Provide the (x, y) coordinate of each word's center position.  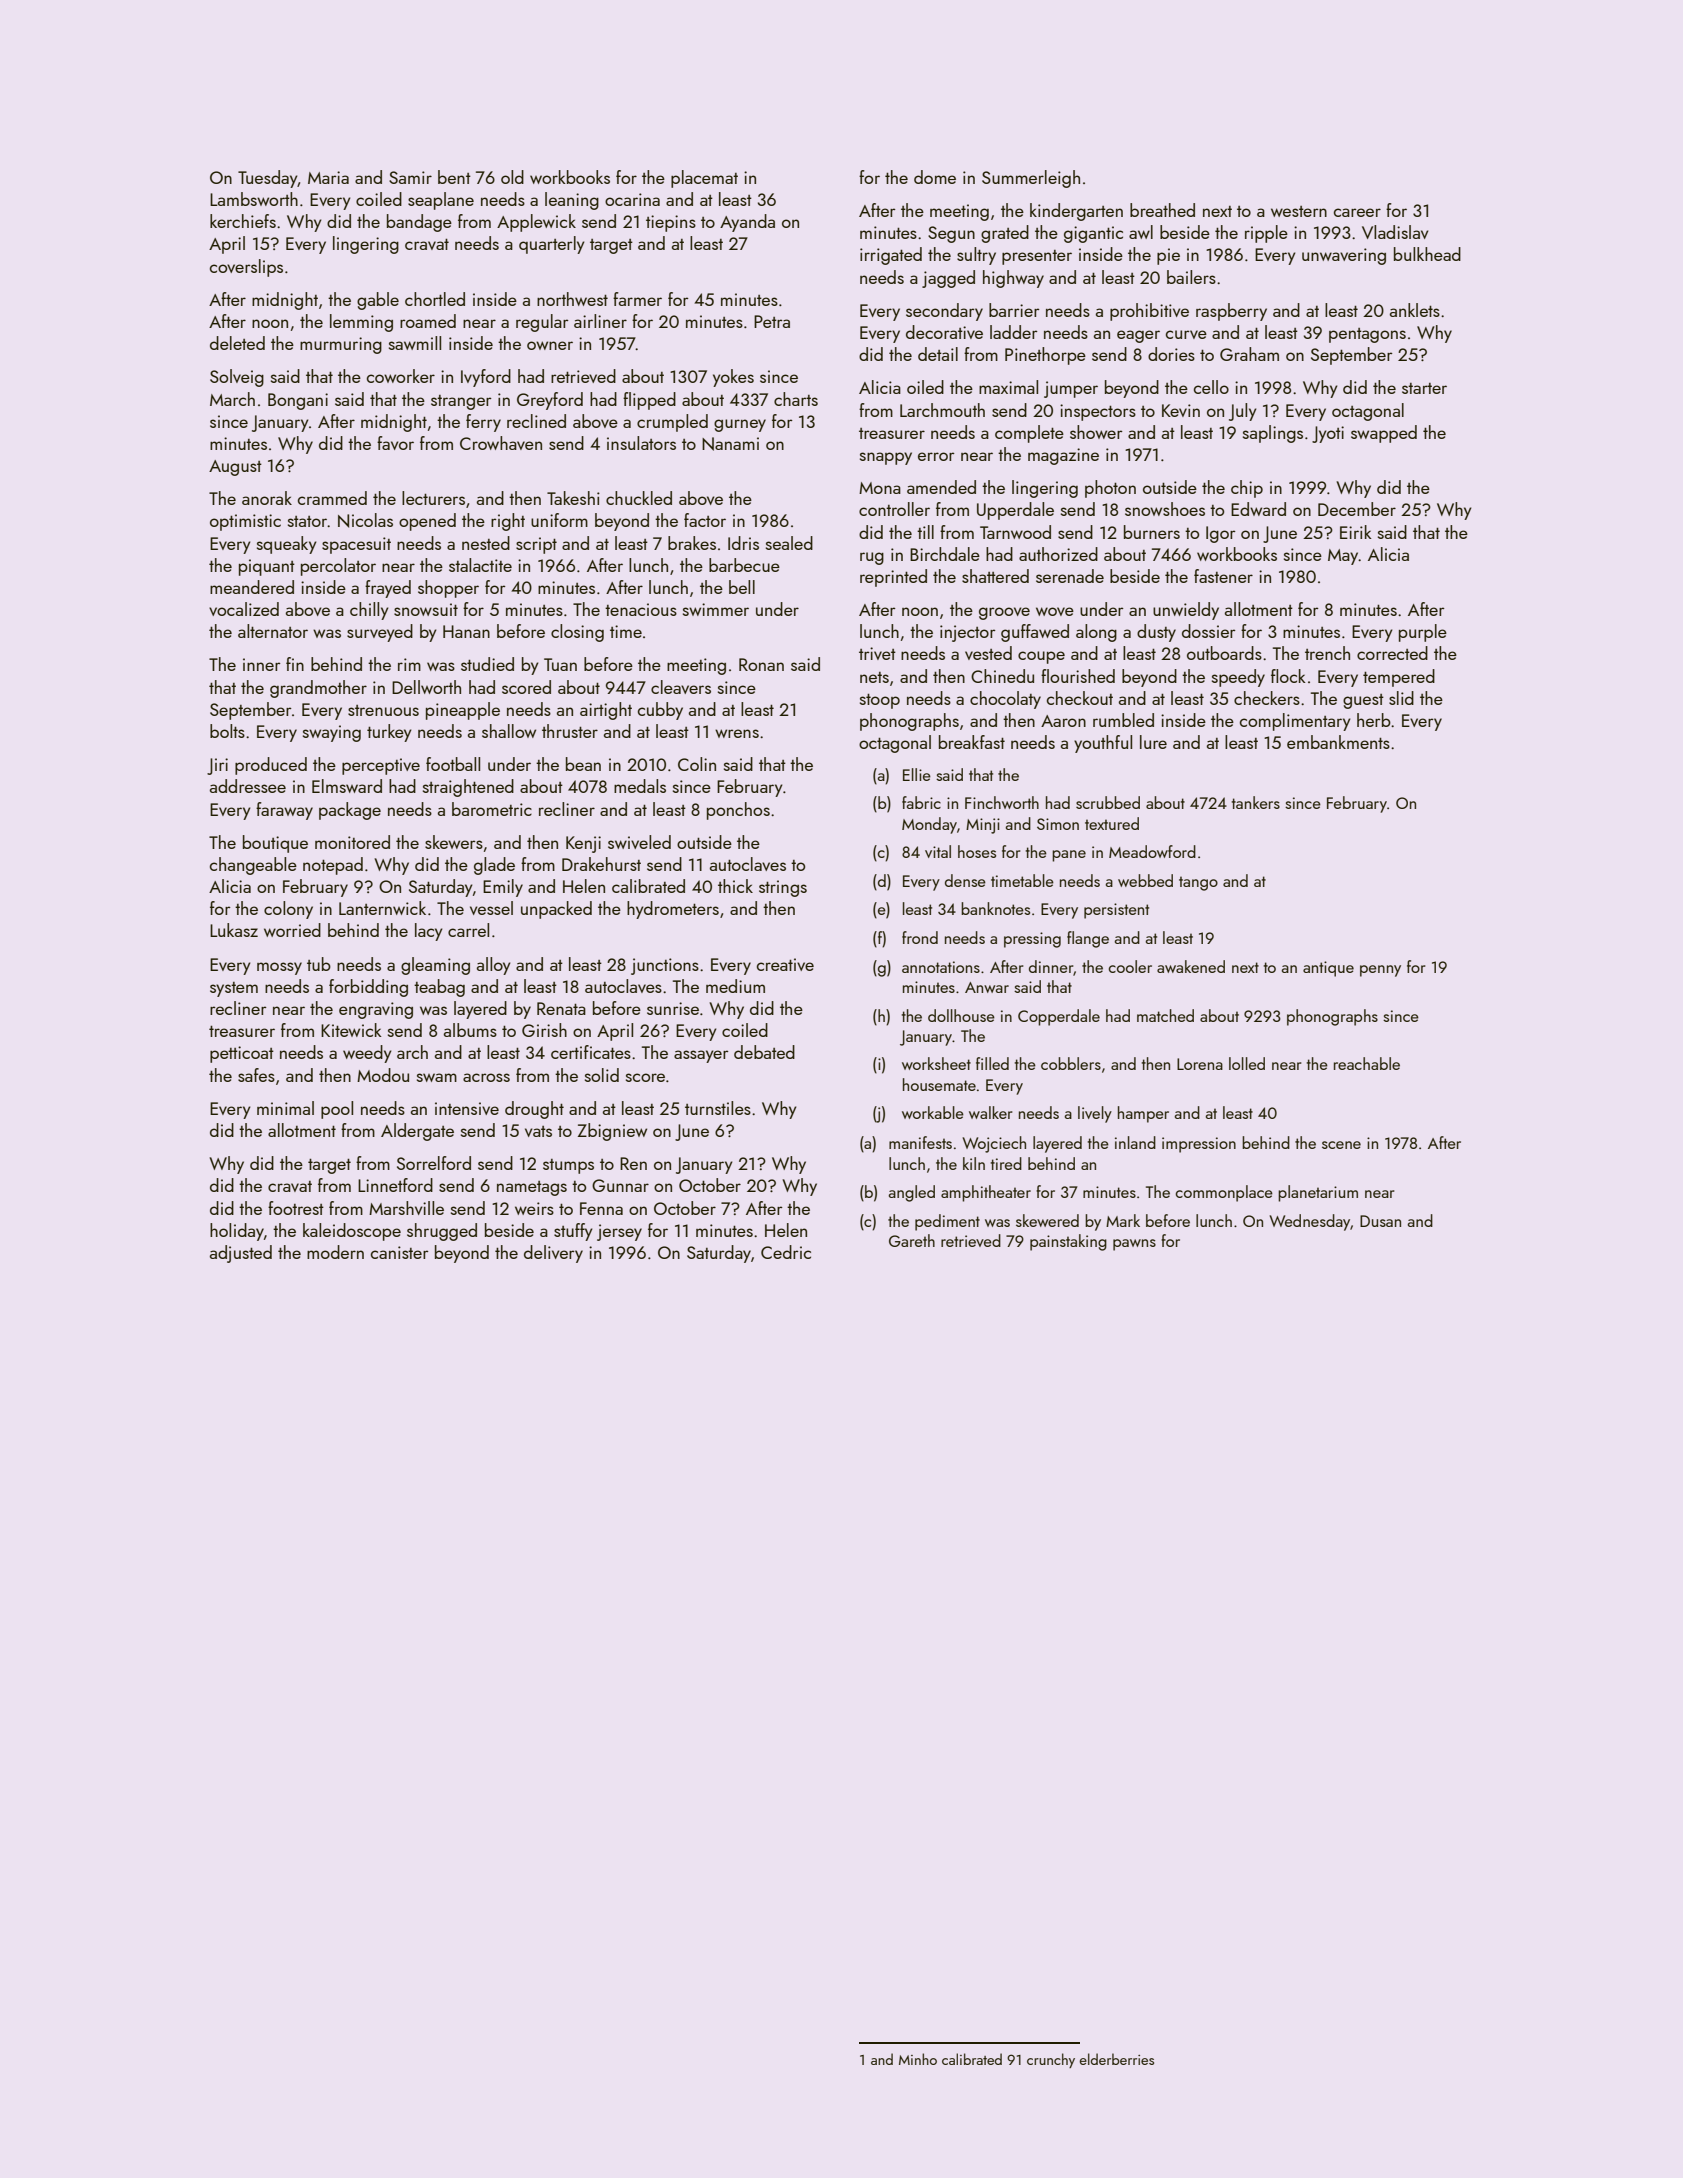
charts (796, 399)
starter (1424, 388)
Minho (918, 2059)
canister (400, 1252)
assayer (701, 1056)
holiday (237, 1232)
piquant (267, 567)
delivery (553, 1254)
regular (542, 323)
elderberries (1117, 2059)
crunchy (1051, 2060)
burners (1152, 532)
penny (1380, 971)
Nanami (730, 444)
